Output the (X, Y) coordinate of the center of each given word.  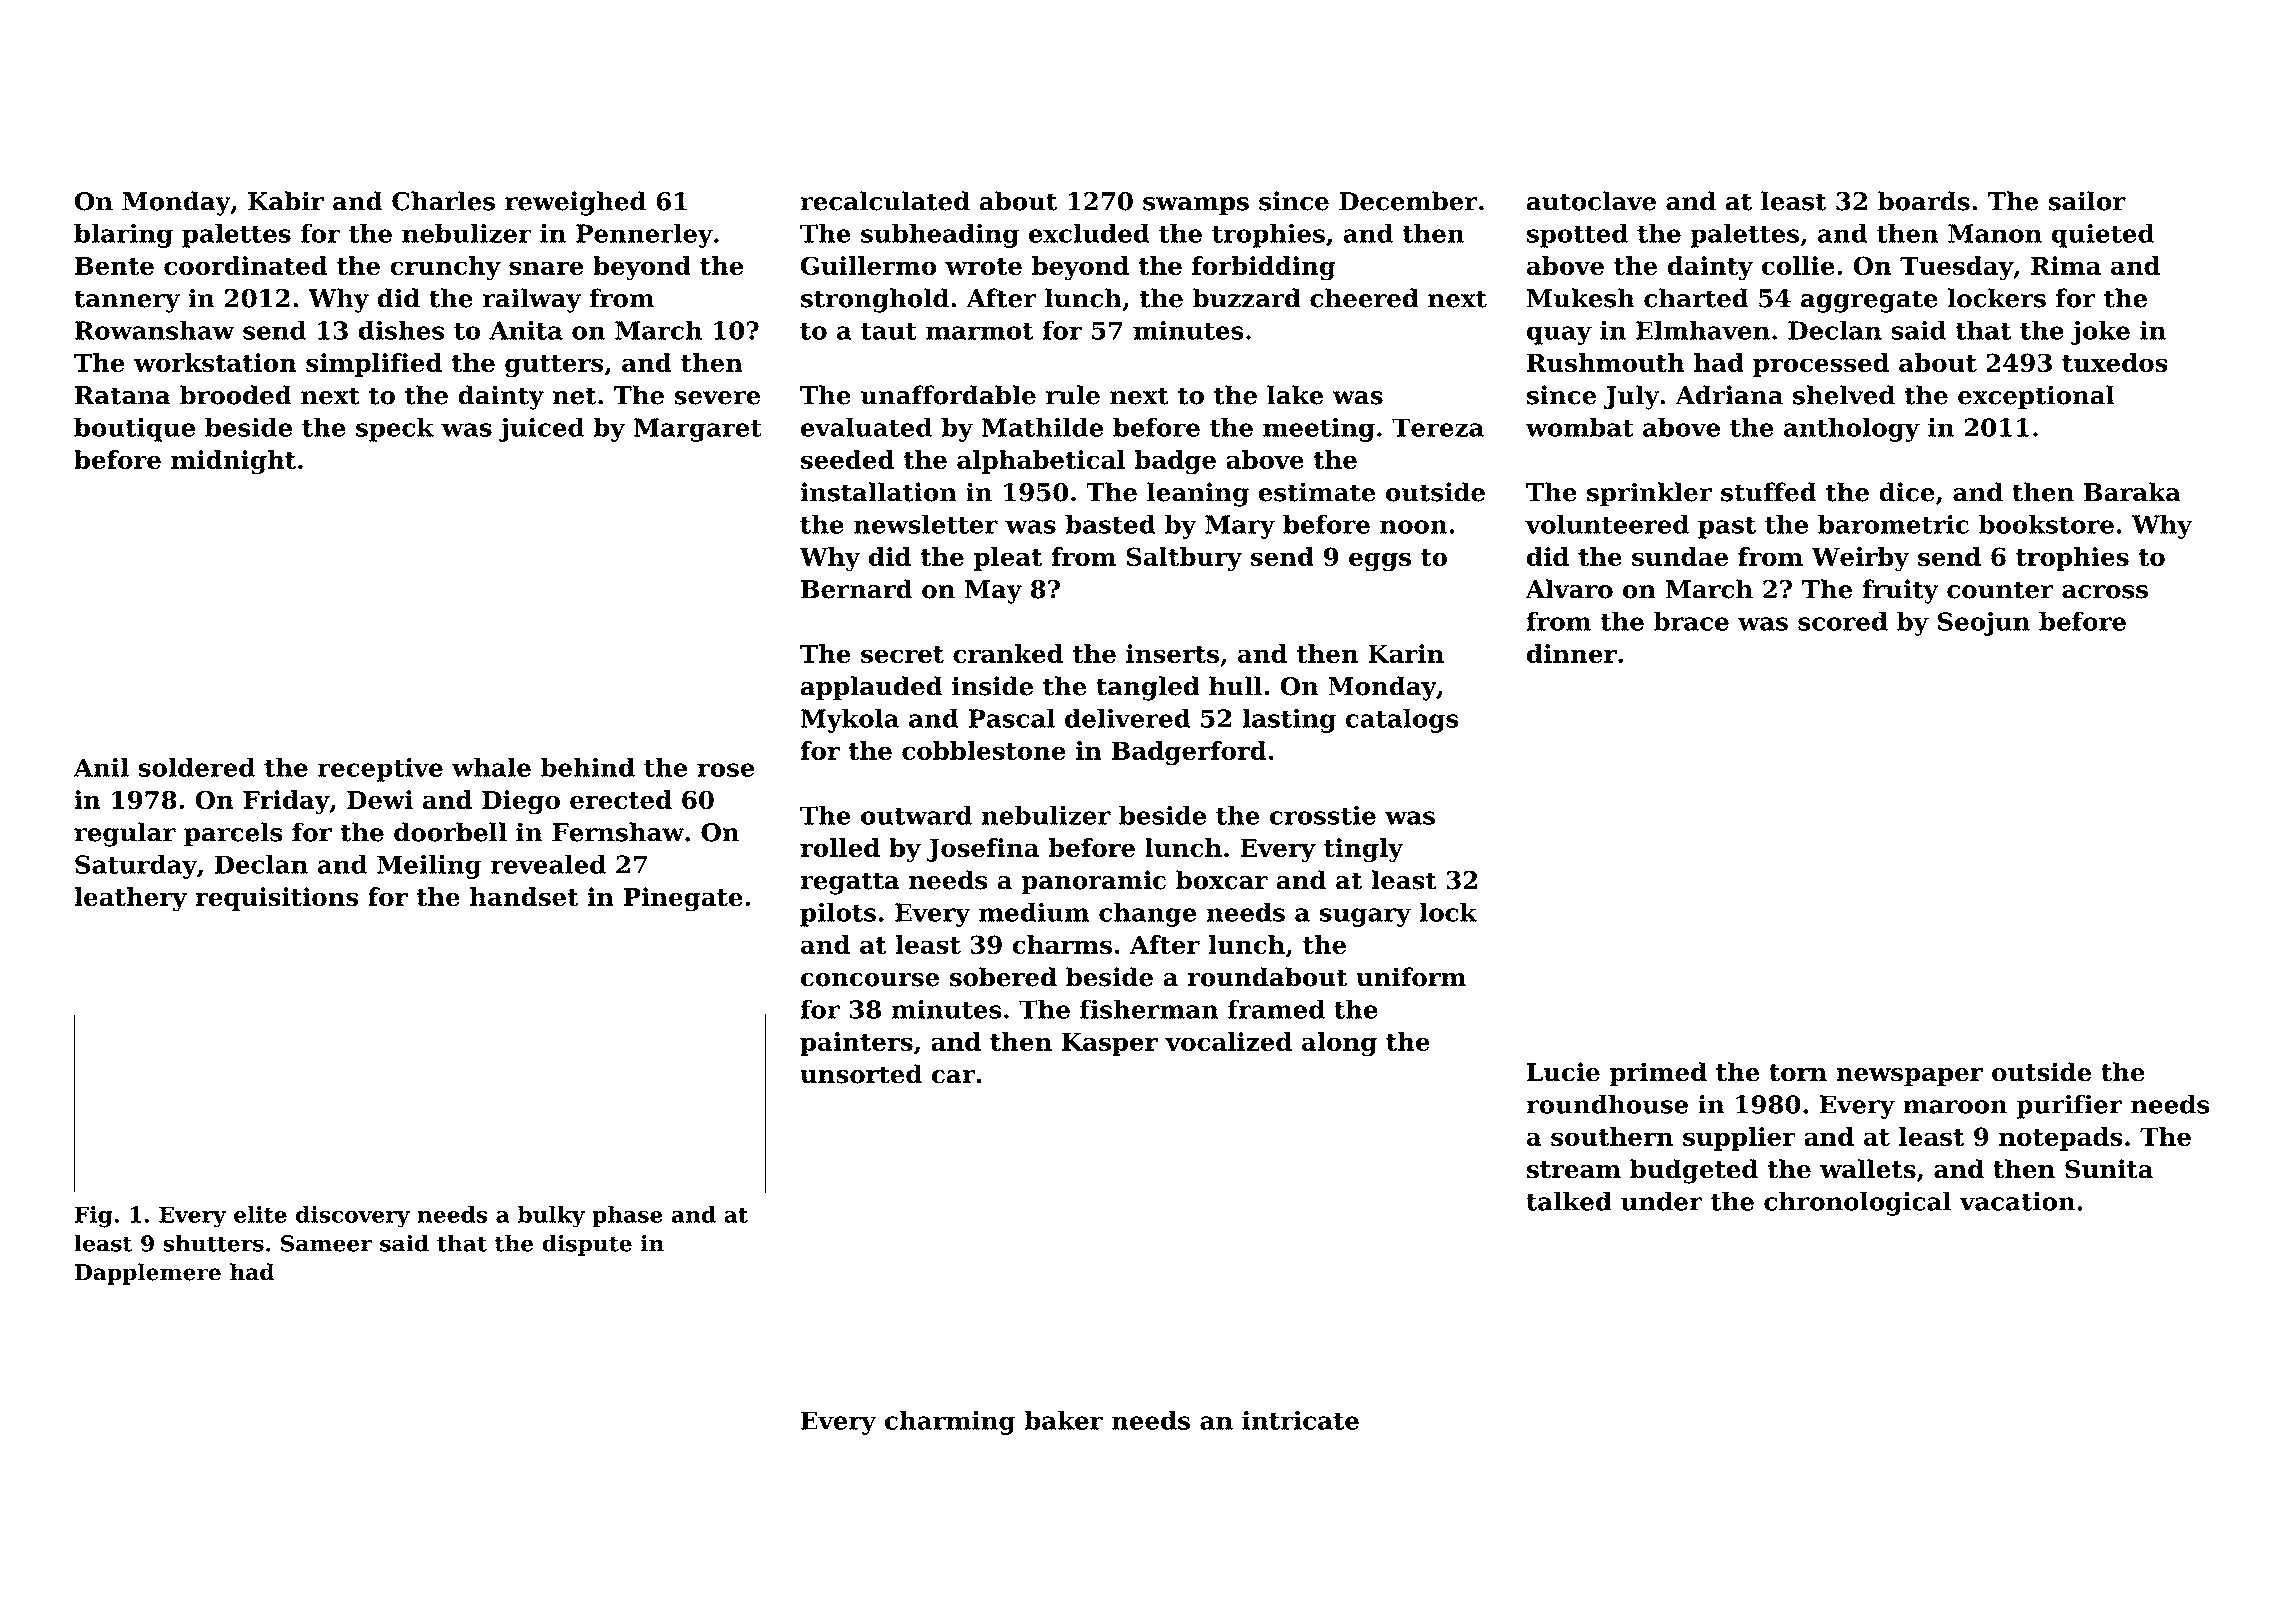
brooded (236, 395)
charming (950, 1422)
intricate (1300, 1420)
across (2105, 592)
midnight (233, 462)
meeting (1319, 430)
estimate (1317, 492)
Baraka (2132, 492)
